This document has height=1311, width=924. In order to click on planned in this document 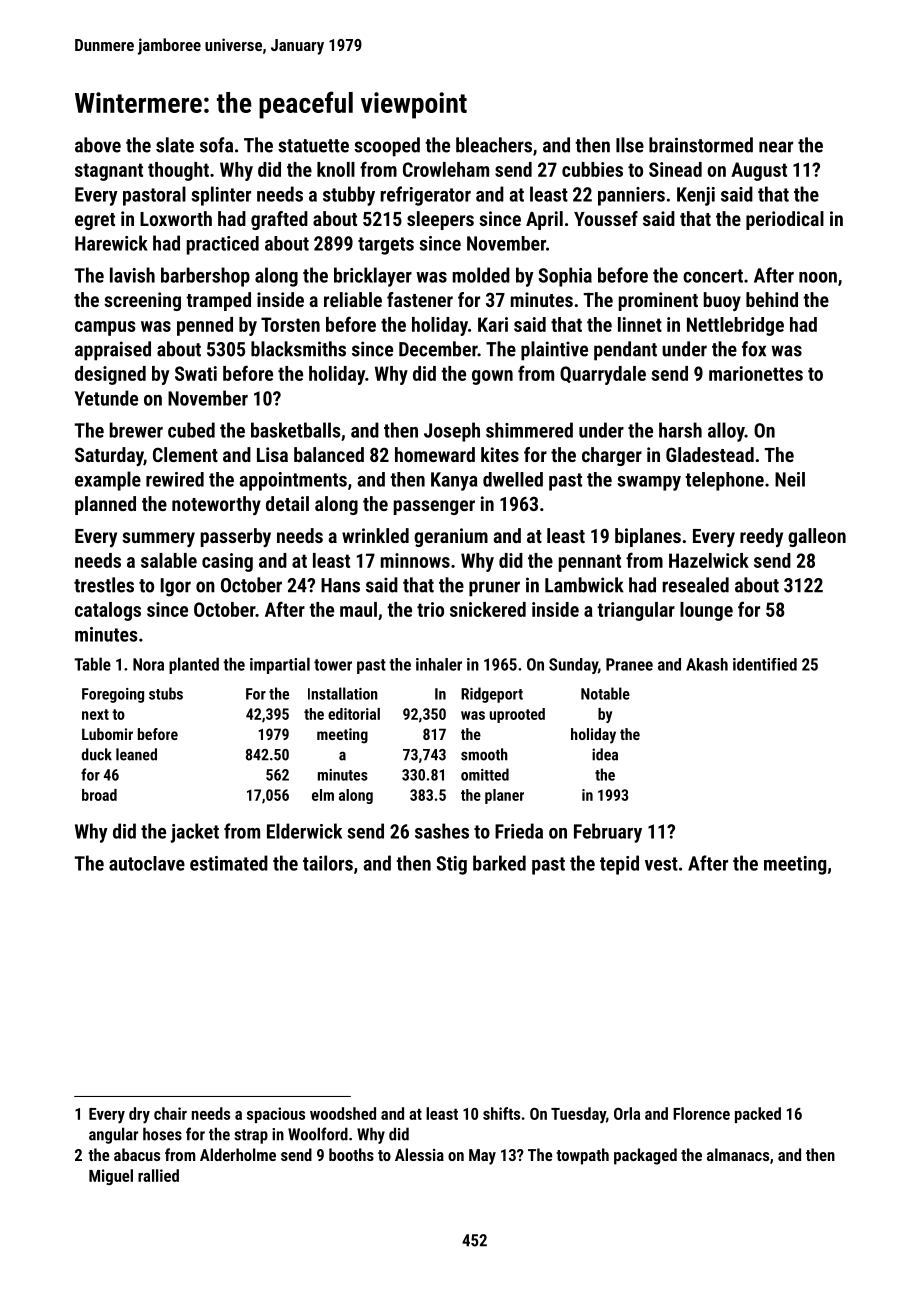, I will do `click(105, 505)`.
